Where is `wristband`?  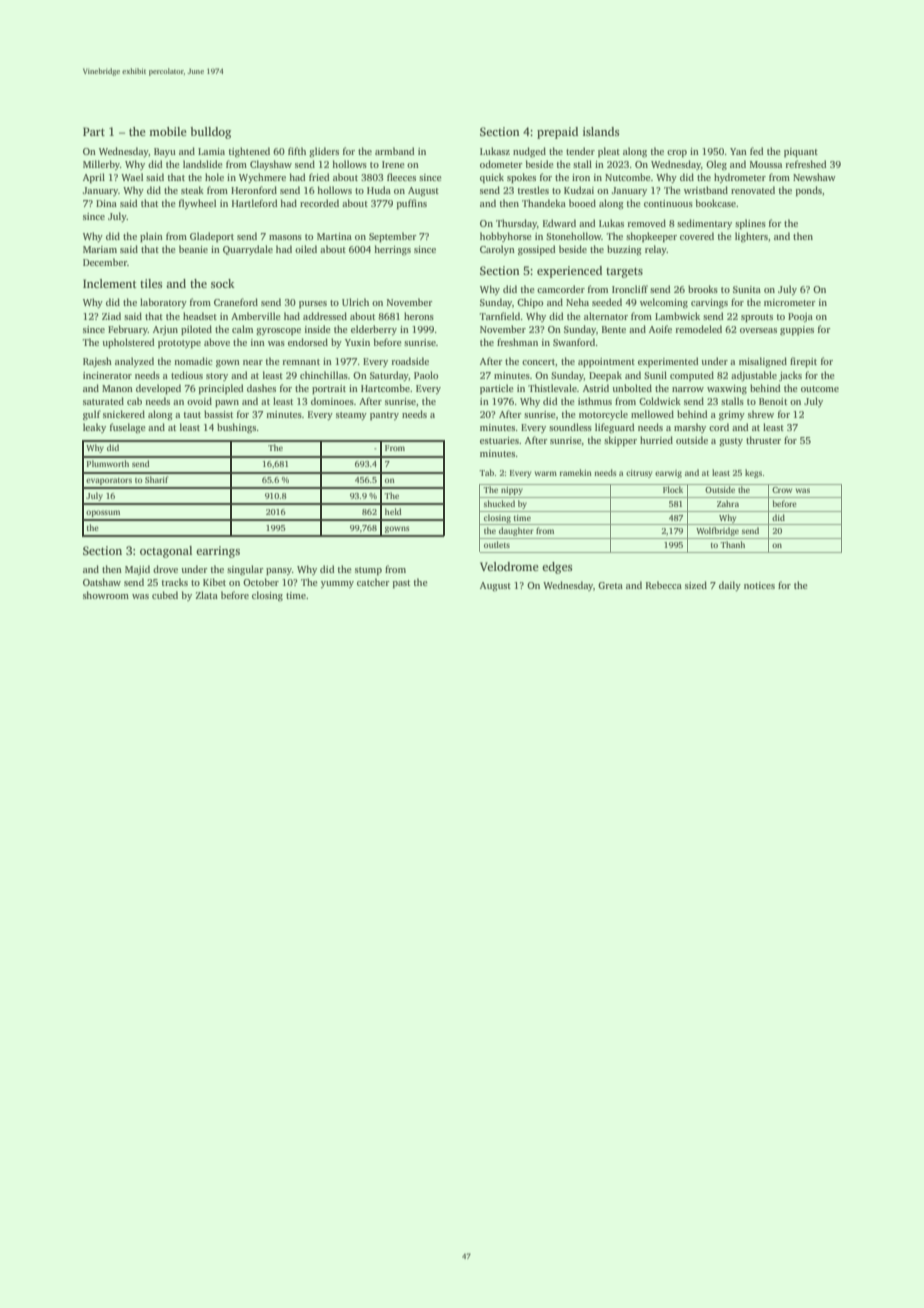 wristband is located at coordinates (706, 190).
